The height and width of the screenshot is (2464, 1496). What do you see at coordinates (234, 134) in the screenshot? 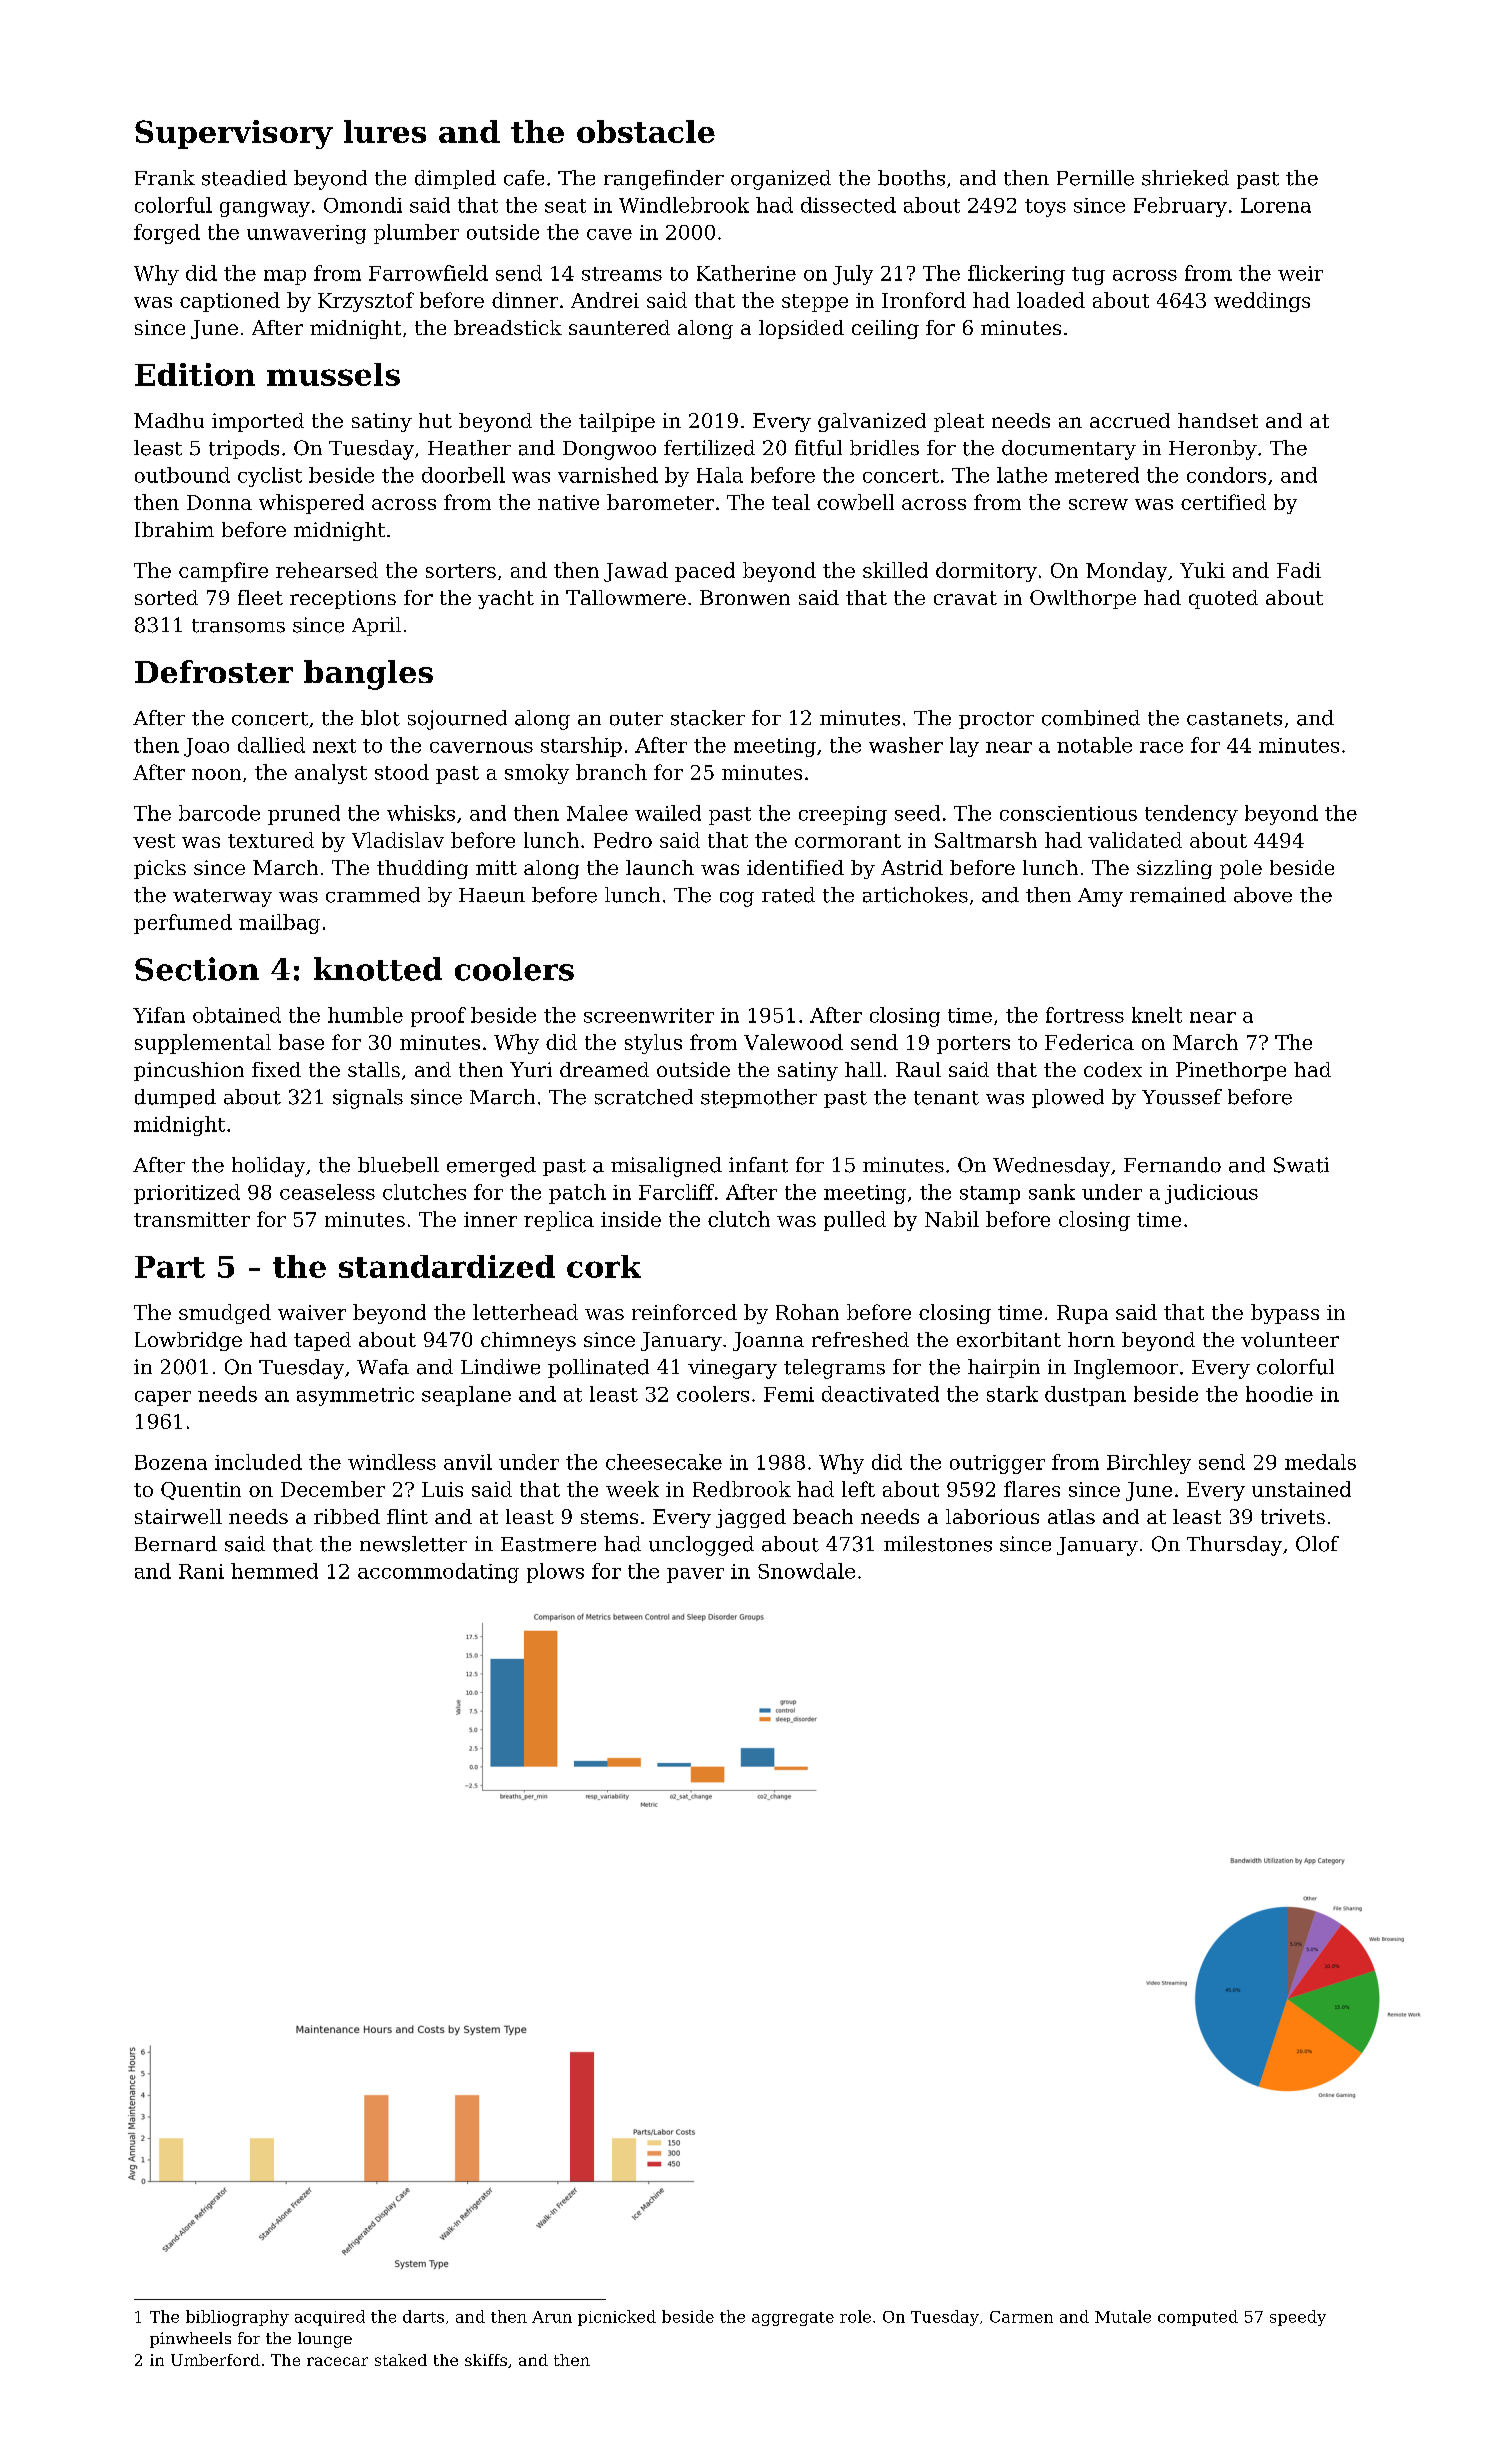
I see `Supervisory` at bounding box center [234, 134].
